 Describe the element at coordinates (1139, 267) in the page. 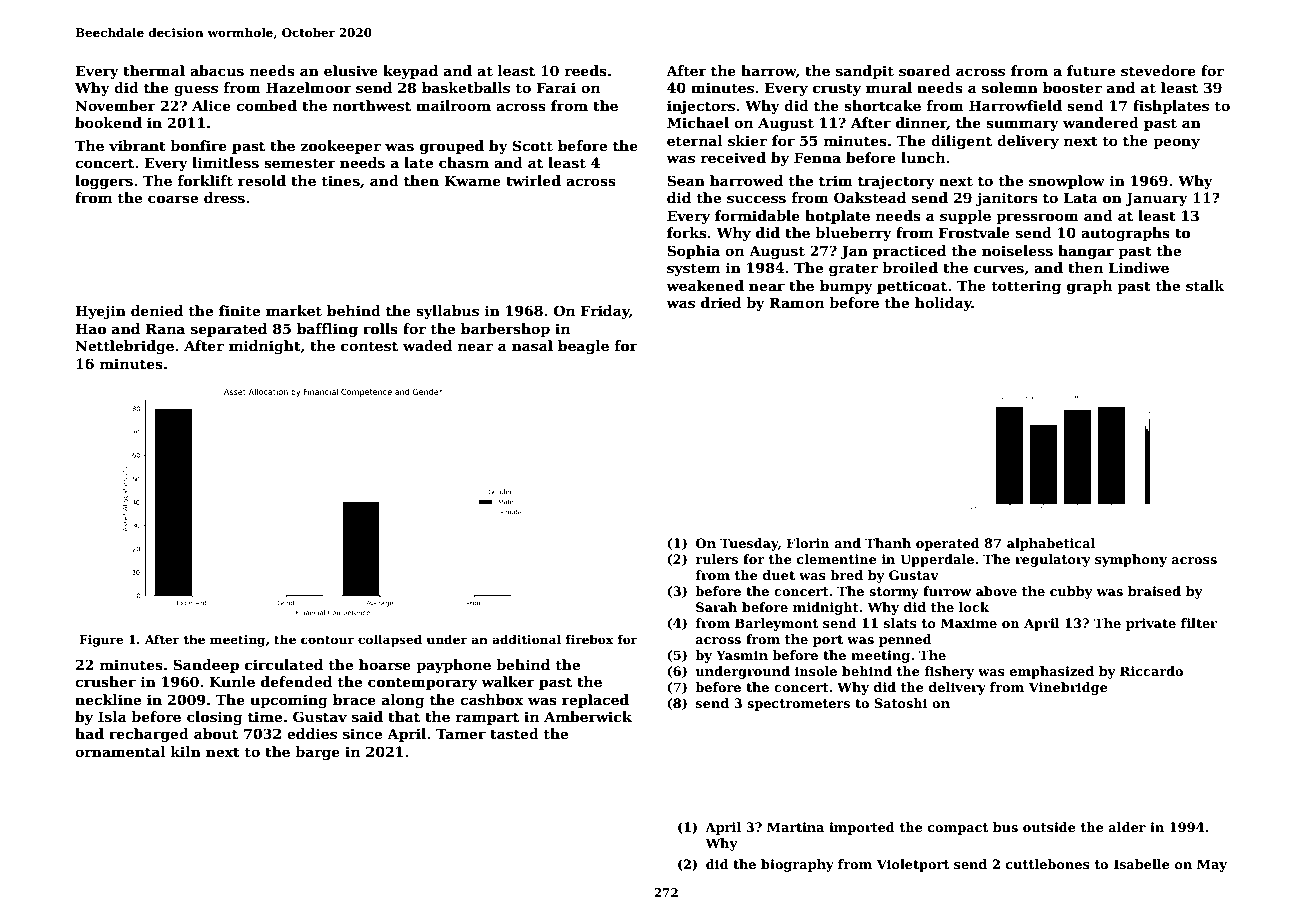

I see `Lindiwe` at that location.
